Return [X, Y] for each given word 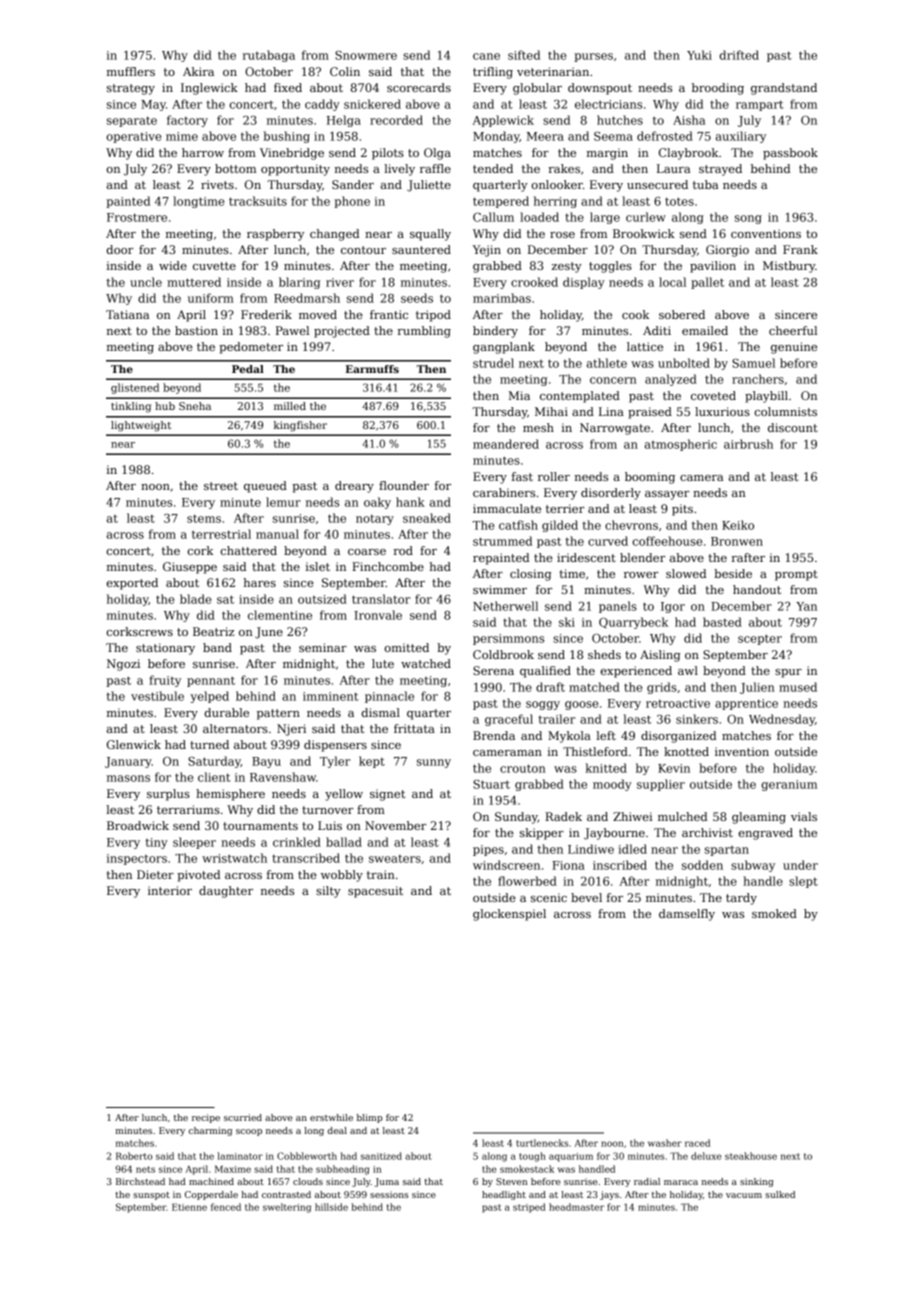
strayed [720, 170]
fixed [288, 87]
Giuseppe [190, 568]
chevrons [631, 525]
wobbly [342, 876]
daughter [226, 892]
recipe [206, 1118]
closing [530, 575]
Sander [353, 184]
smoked [774, 913]
